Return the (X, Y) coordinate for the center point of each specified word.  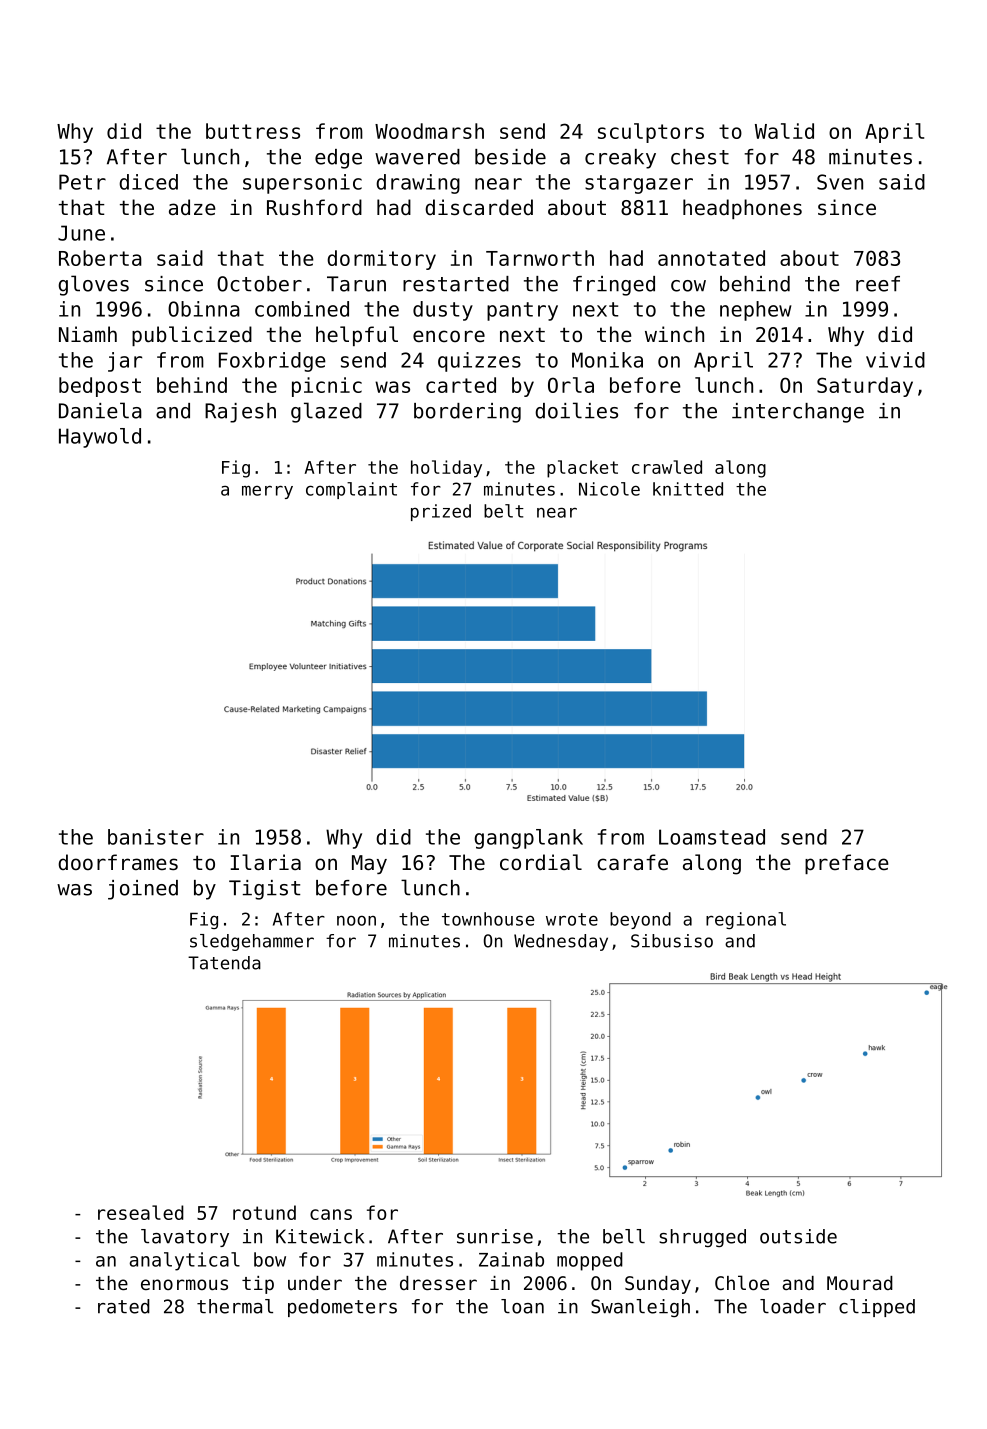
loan (522, 1306)
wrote (572, 919)
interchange (798, 413)
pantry (522, 311)
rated (124, 1306)
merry (267, 492)
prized (441, 512)
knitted (688, 489)
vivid (895, 360)
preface (846, 864)
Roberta (100, 258)
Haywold (100, 438)
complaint (351, 490)
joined (143, 890)
